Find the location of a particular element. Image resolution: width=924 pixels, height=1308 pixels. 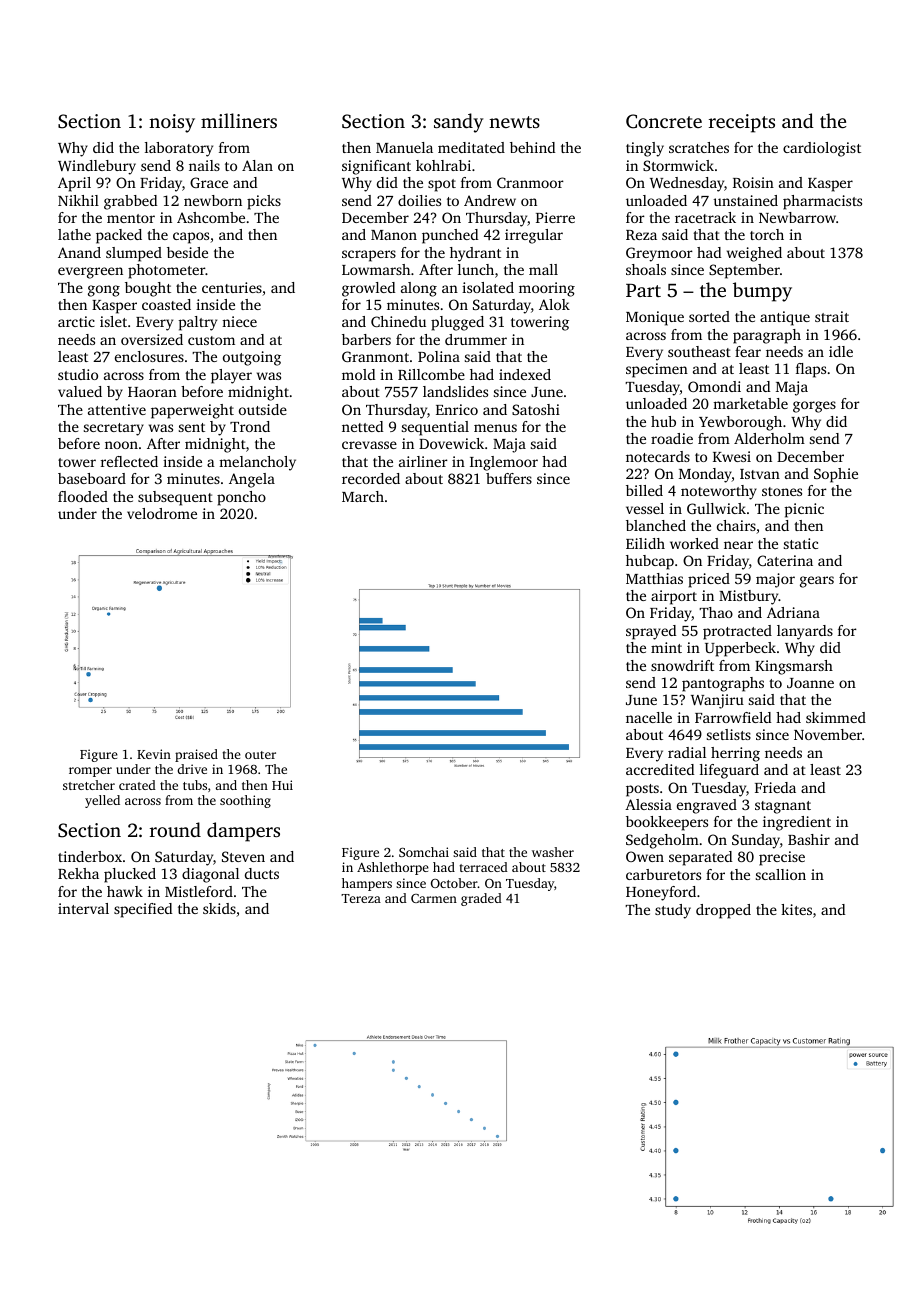

mooring is located at coordinates (547, 289).
